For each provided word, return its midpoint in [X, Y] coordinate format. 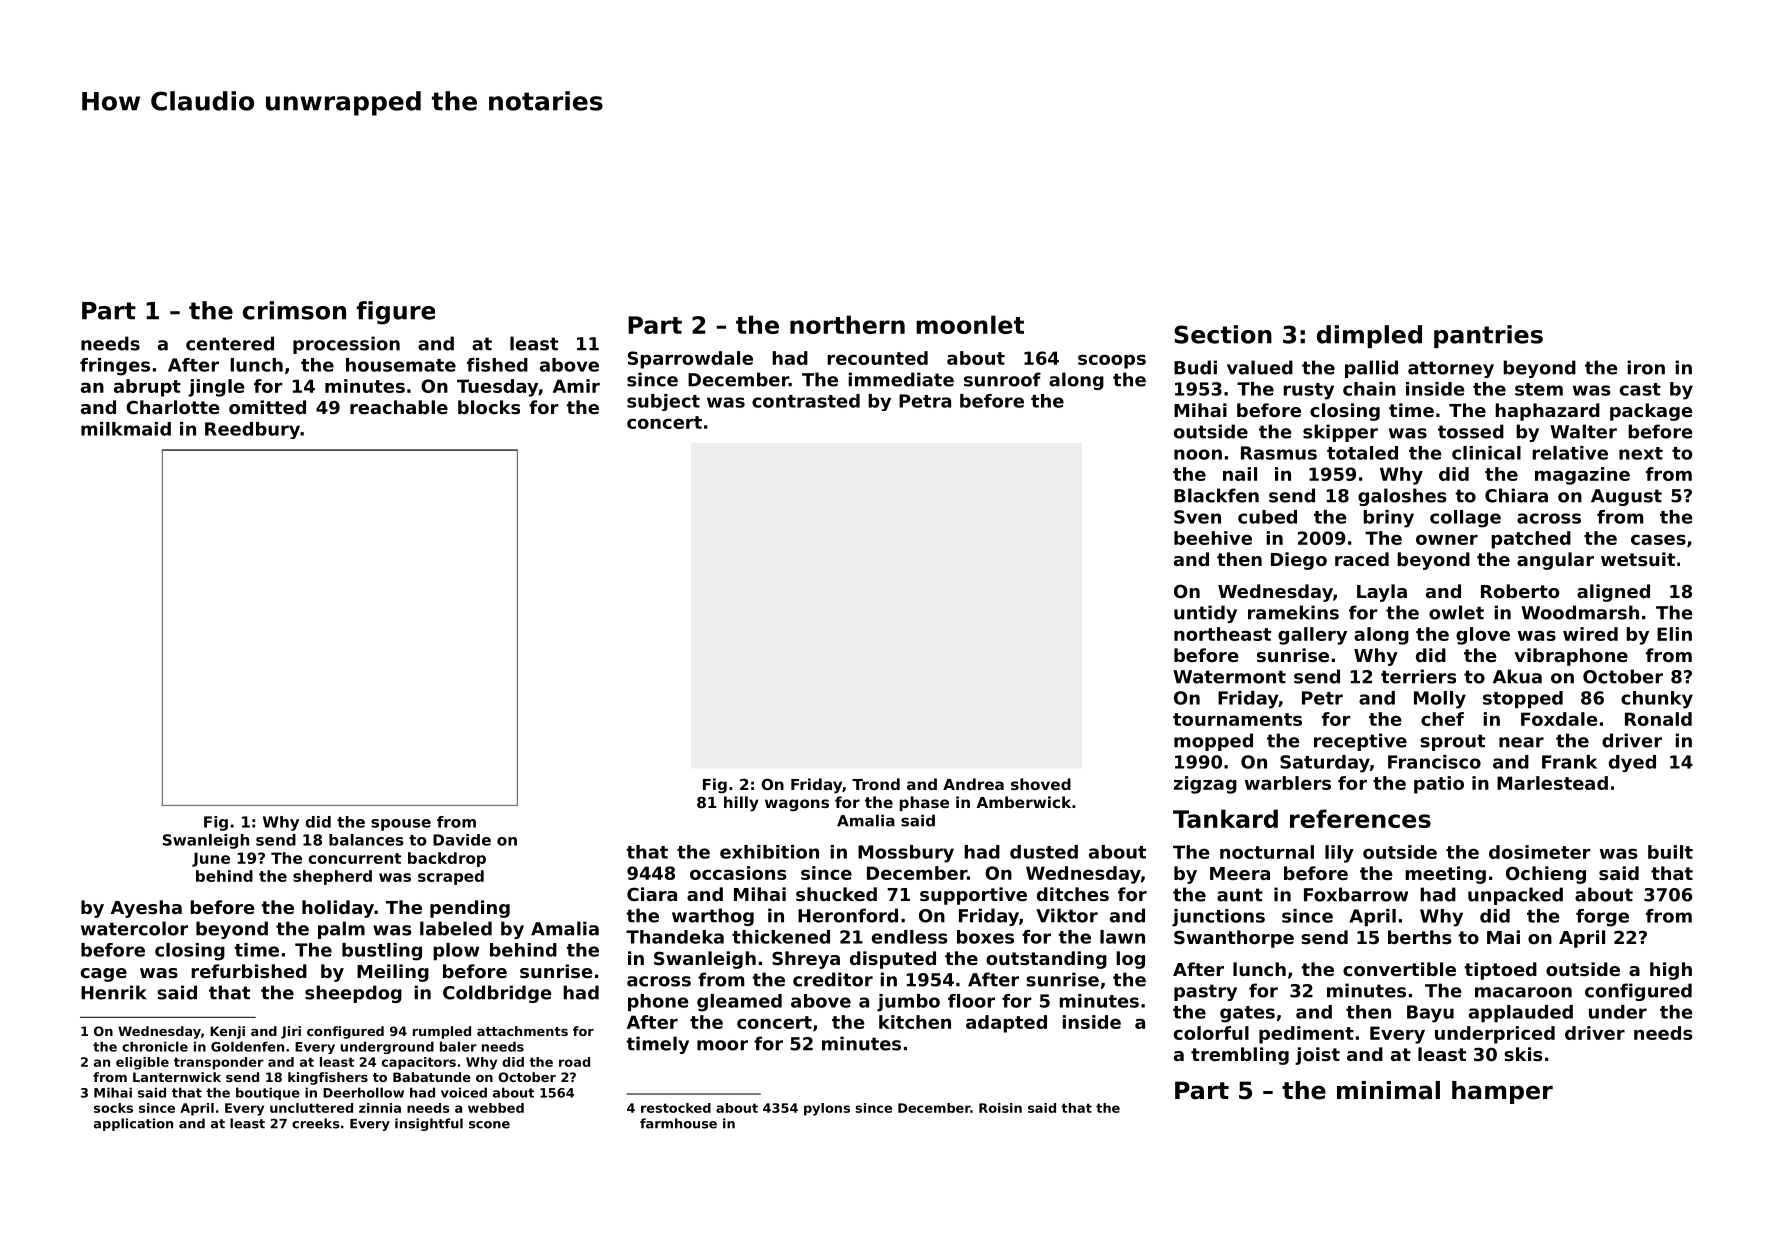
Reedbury [252, 430]
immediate [901, 379]
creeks [315, 1123]
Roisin [1000, 1108]
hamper [1502, 1092]
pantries [1488, 336]
